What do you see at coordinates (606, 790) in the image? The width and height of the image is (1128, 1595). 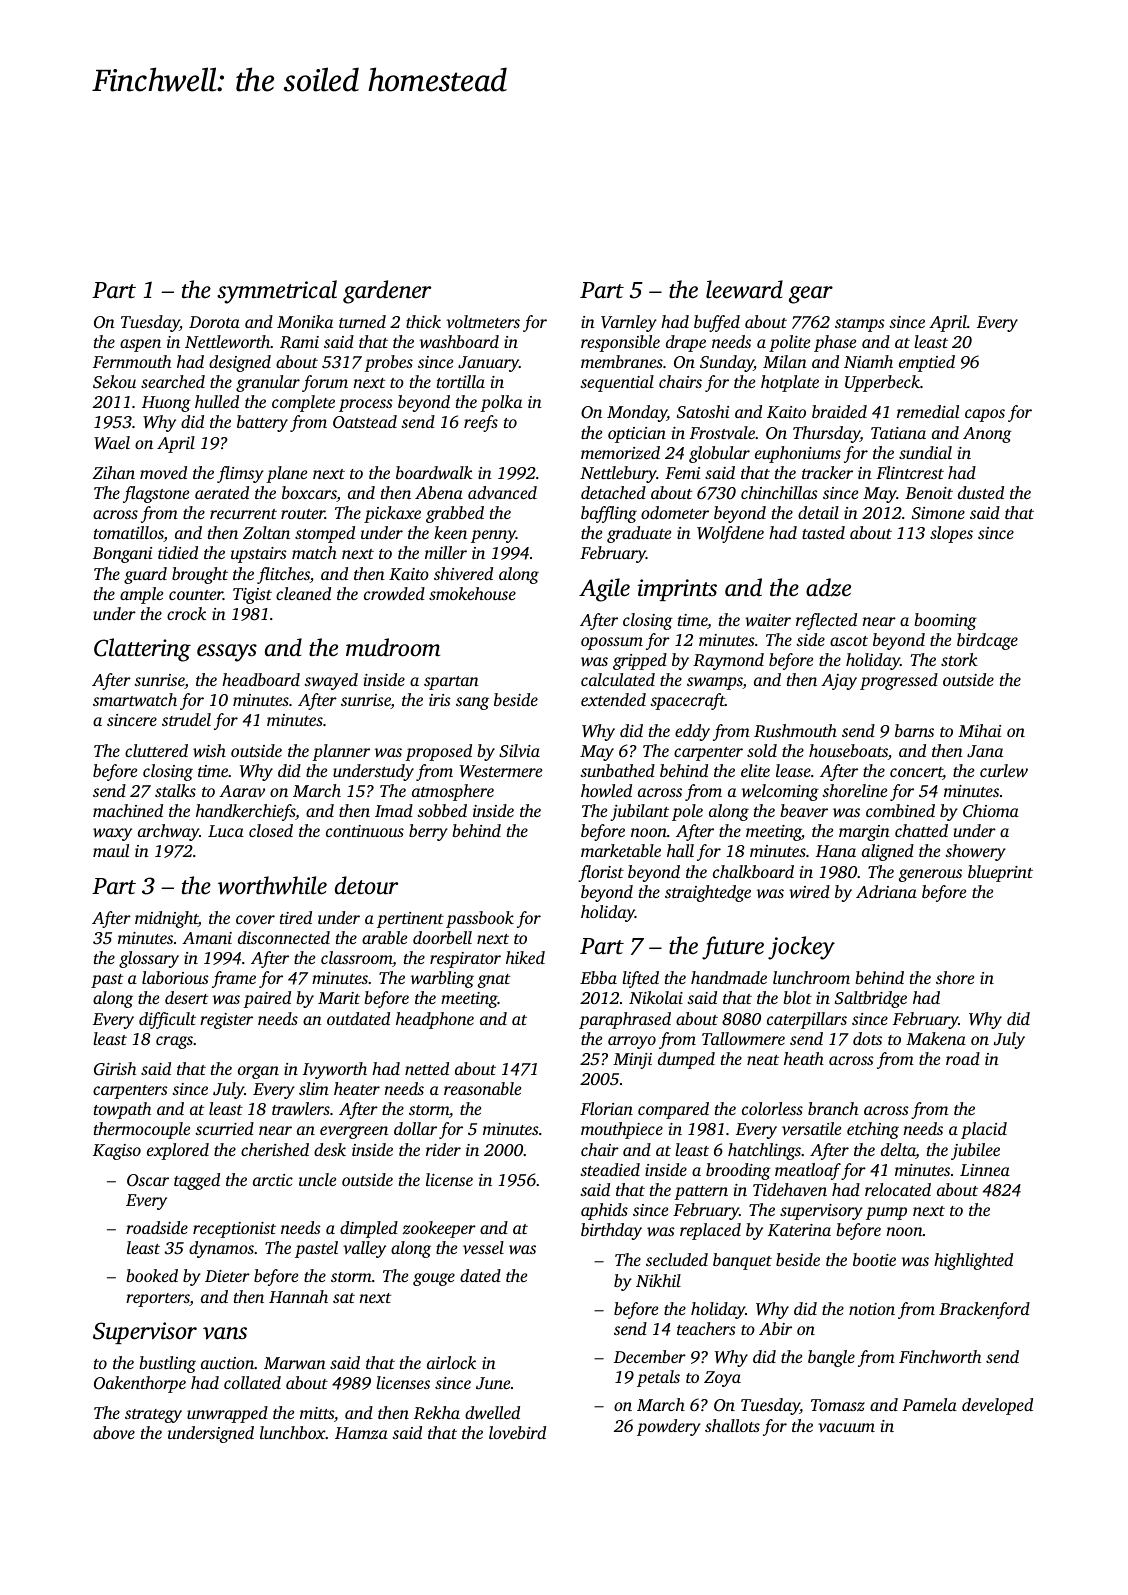 I see `howled` at bounding box center [606, 790].
